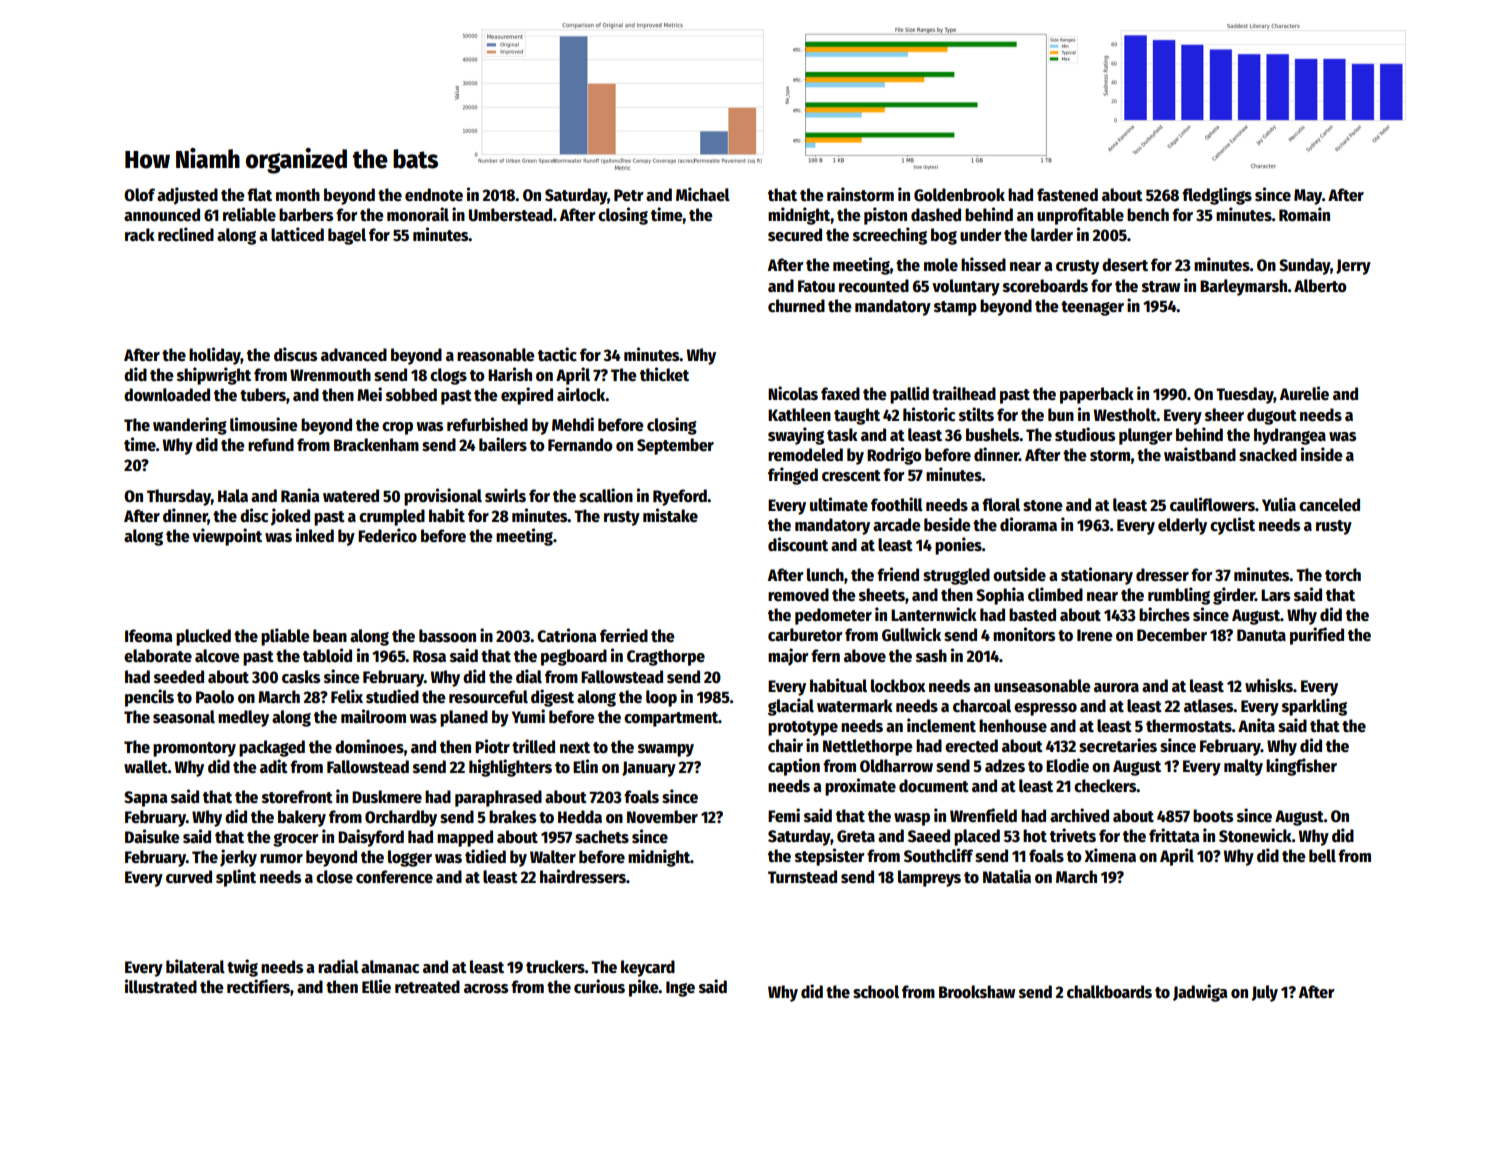 This screenshot has height=1161, width=1502. Describe the element at coordinates (1110, 855) in the screenshot. I see `Ximena` at that location.
